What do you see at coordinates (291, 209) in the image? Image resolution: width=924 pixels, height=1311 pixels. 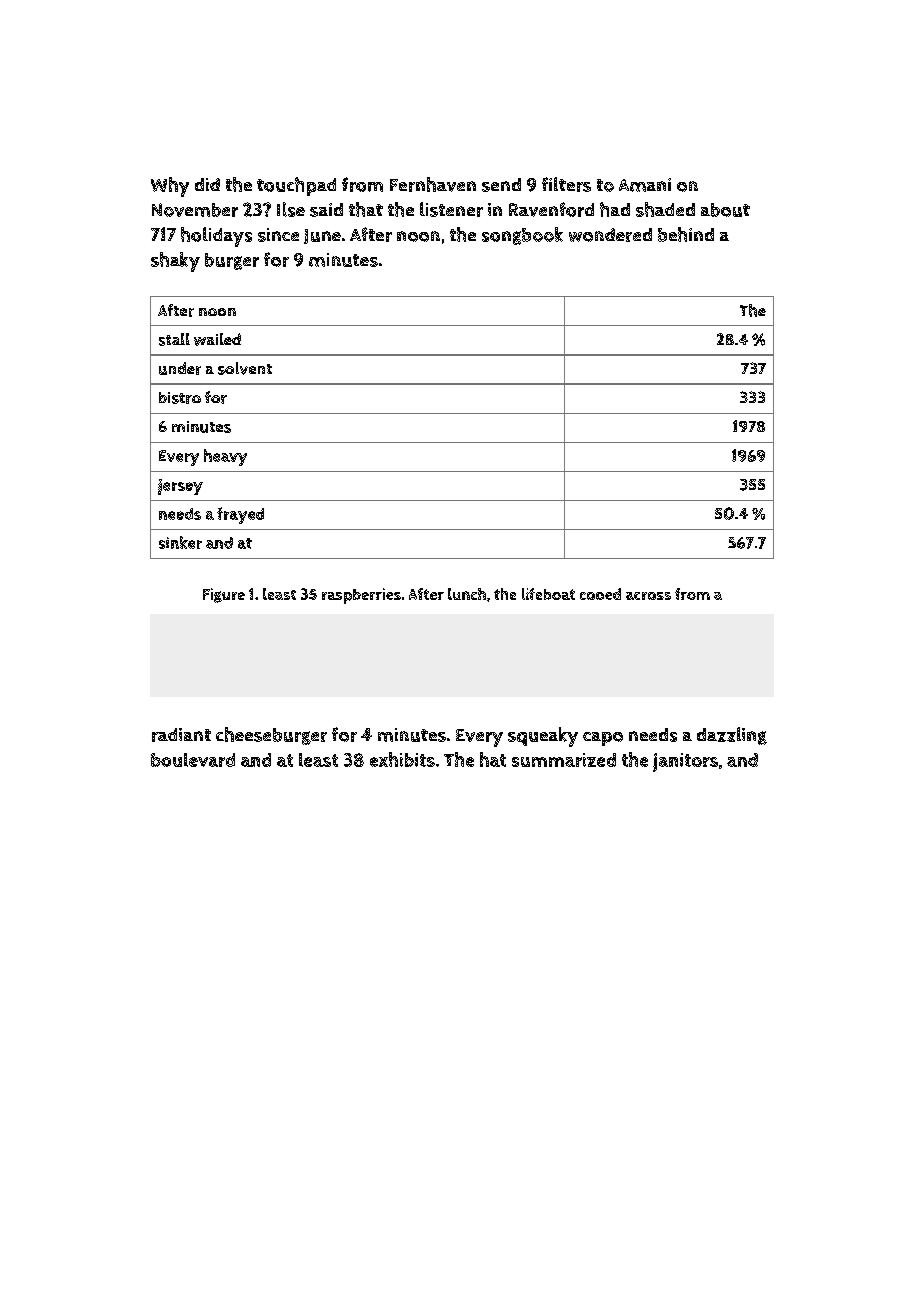 I see `Ilse` at bounding box center [291, 209].
